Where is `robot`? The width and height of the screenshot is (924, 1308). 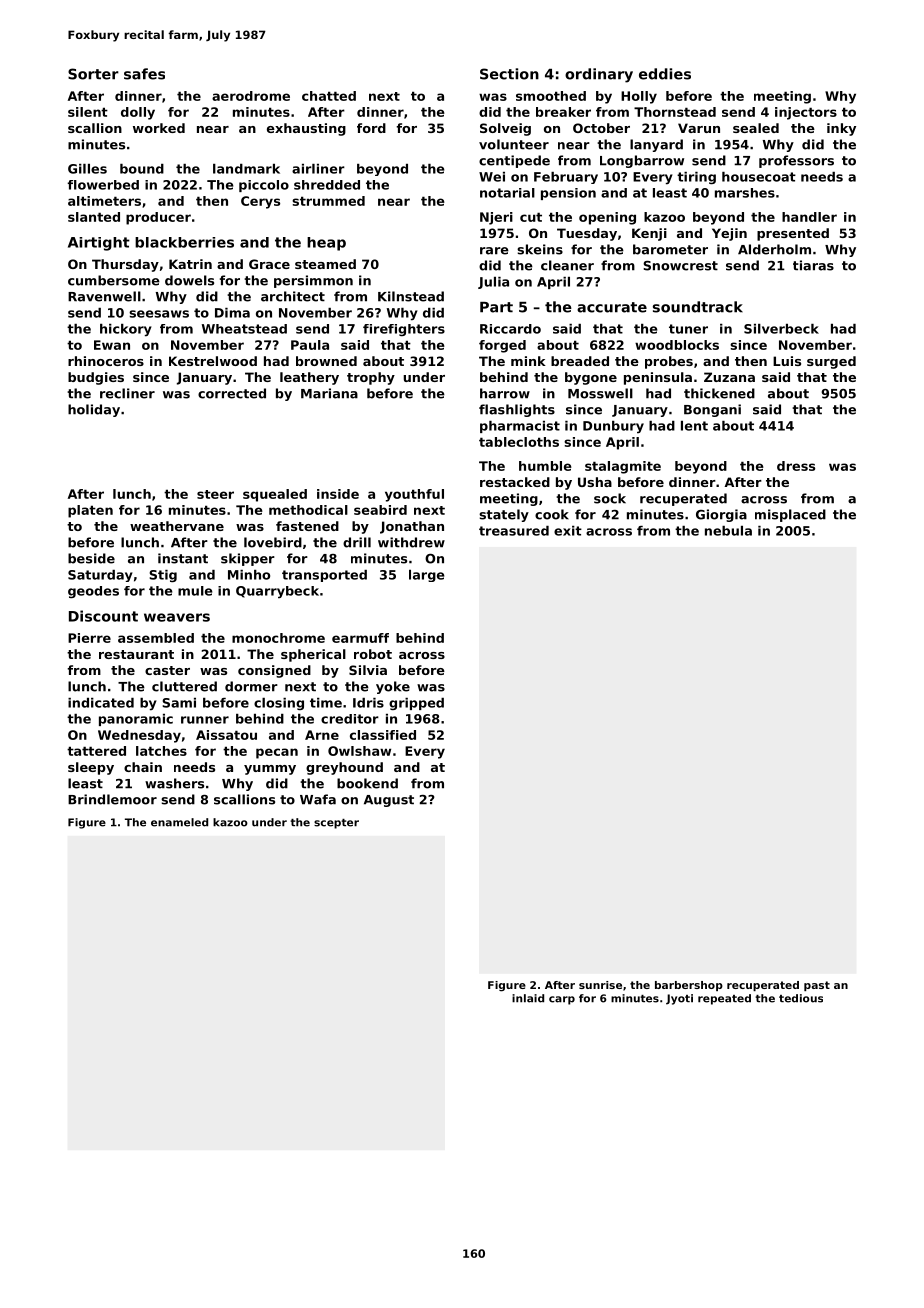
robot is located at coordinates (373, 654).
